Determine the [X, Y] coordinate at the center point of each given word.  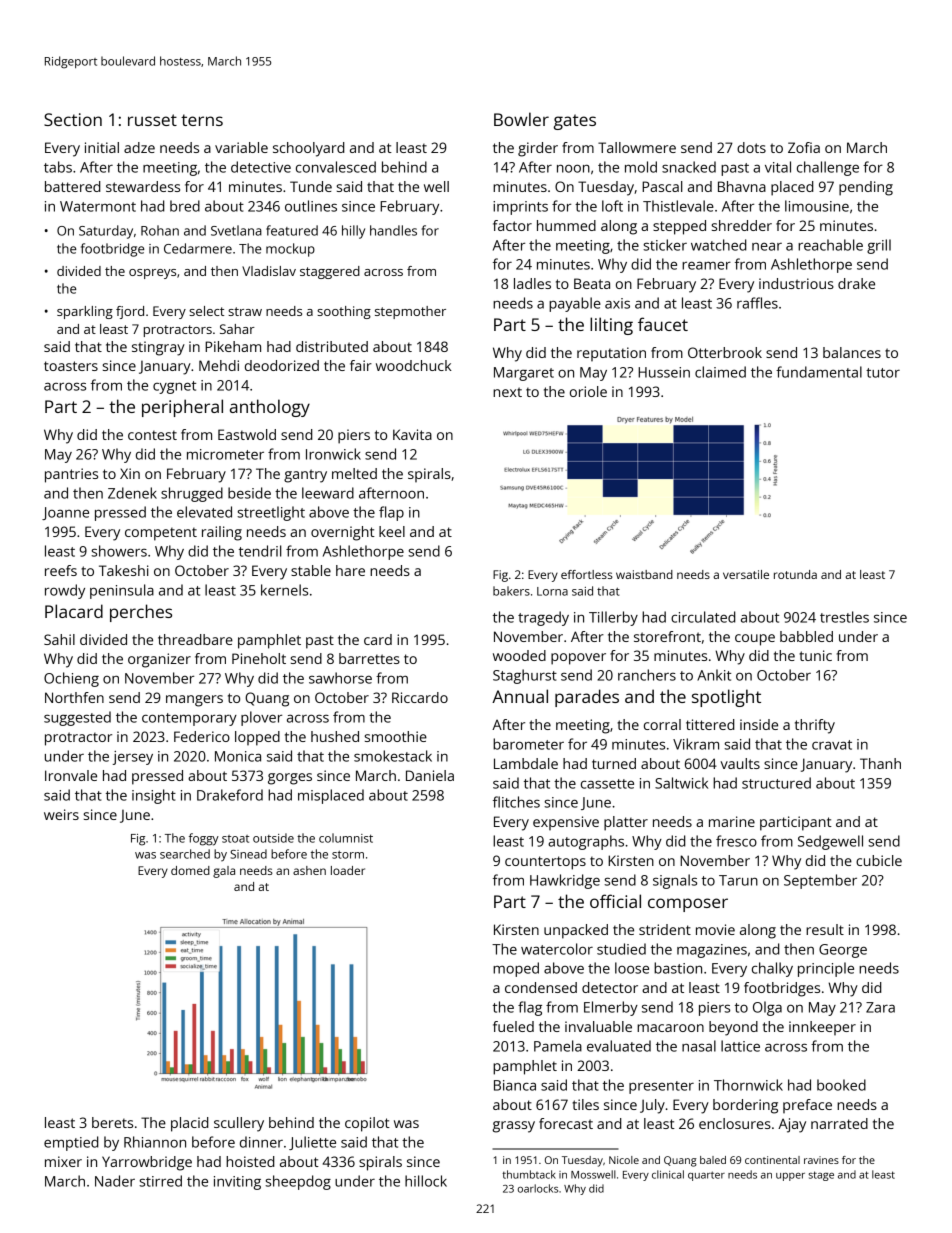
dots [751, 147]
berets [112, 1122]
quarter [706, 1176]
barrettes [369, 658]
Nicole [624, 1160]
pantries [71, 475]
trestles [844, 617]
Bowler [521, 119]
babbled [806, 636]
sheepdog [298, 1182]
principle [826, 969]
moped [516, 969]
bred [185, 206]
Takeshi [124, 570]
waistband [644, 574]
